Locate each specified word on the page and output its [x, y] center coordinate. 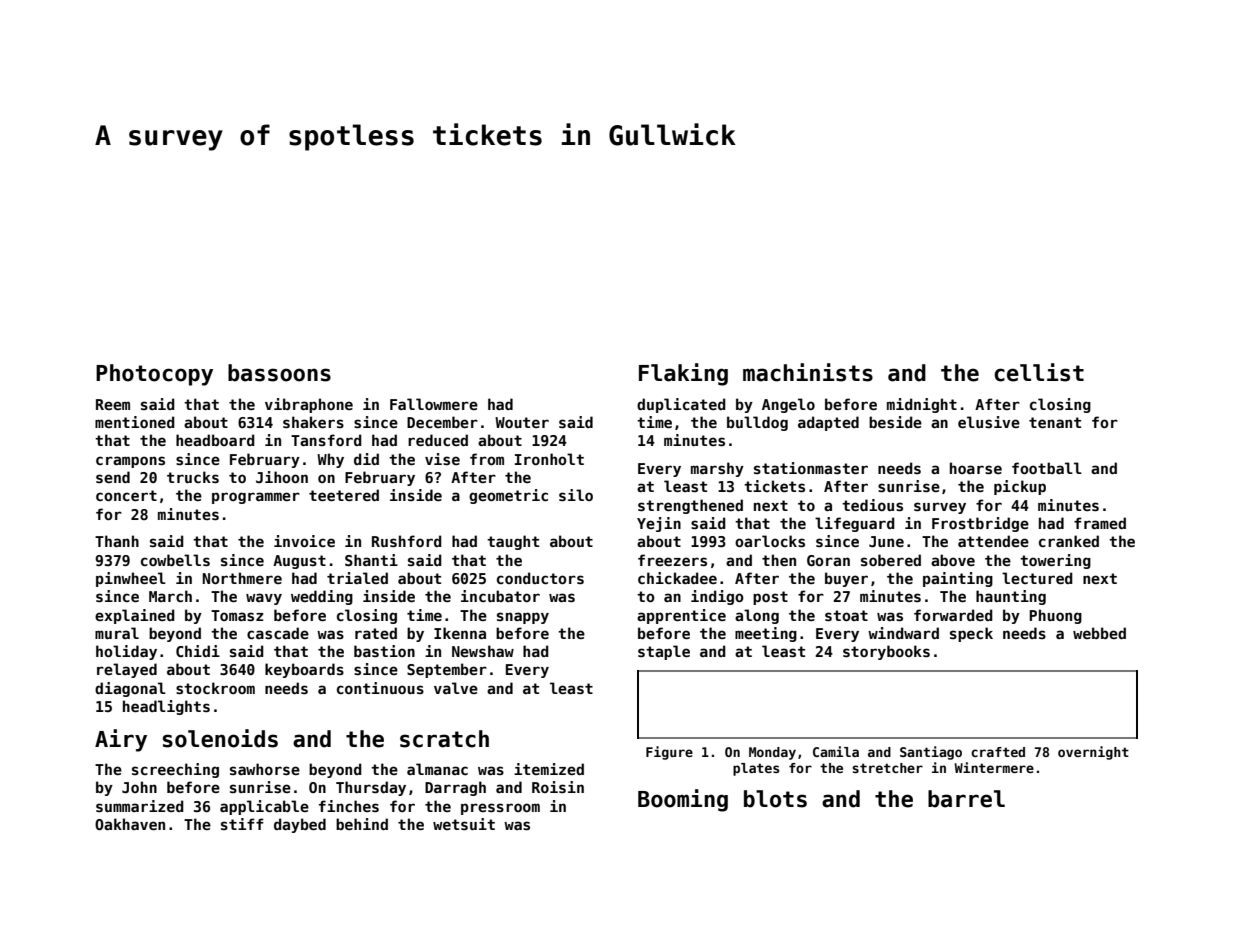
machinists [808, 372]
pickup [1020, 487]
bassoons [279, 373]
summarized [140, 806]
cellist [1039, 372]
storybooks [886, 652]
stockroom [215, 688]
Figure [669, 753]
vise [442, 459]
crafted [998, 752]
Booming [683, 800]
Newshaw [483, 651]
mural [117, 633]
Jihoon [282, 477]
